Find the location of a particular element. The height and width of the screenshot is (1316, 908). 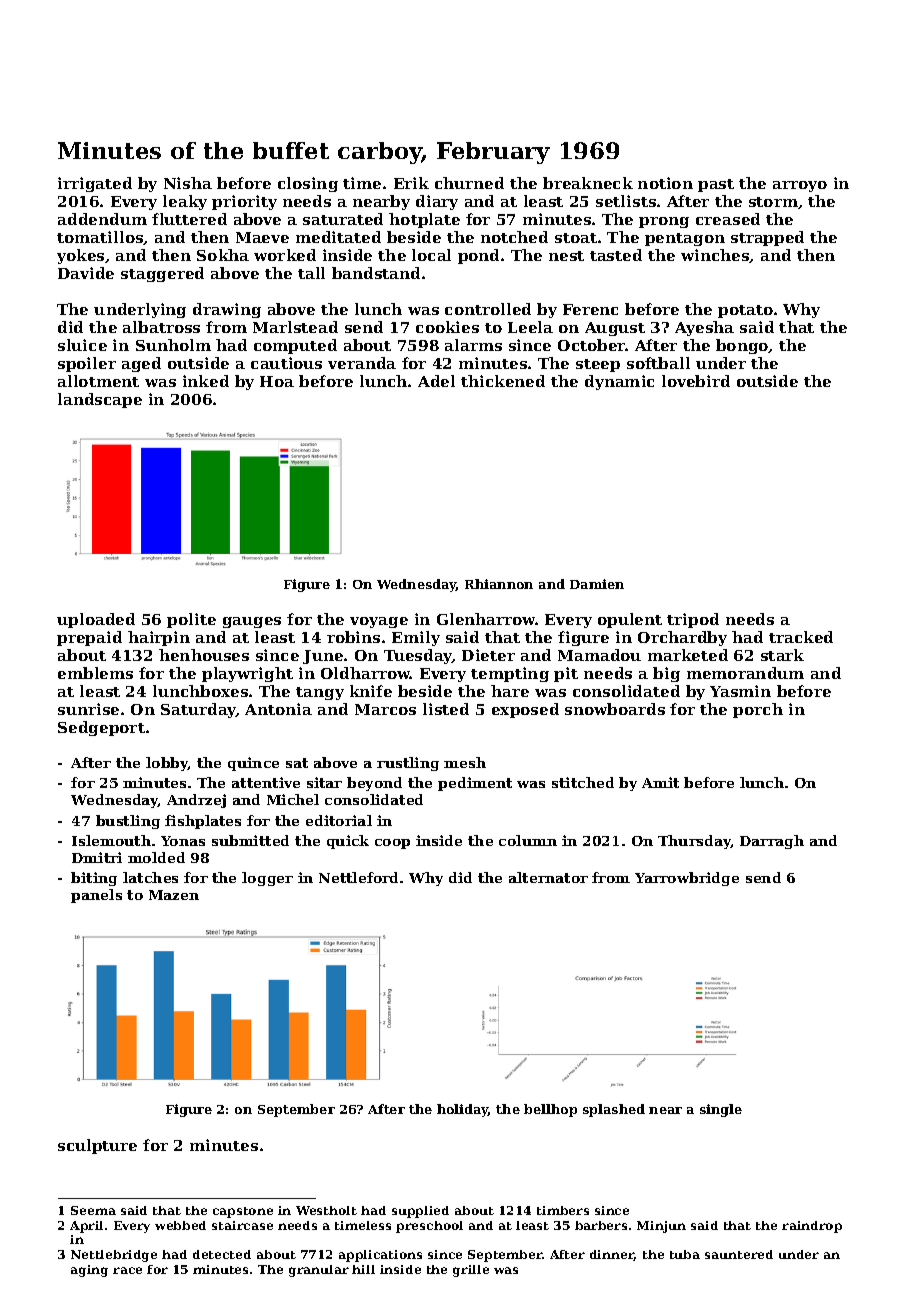

meditated is located at coordinates (338, 237).
